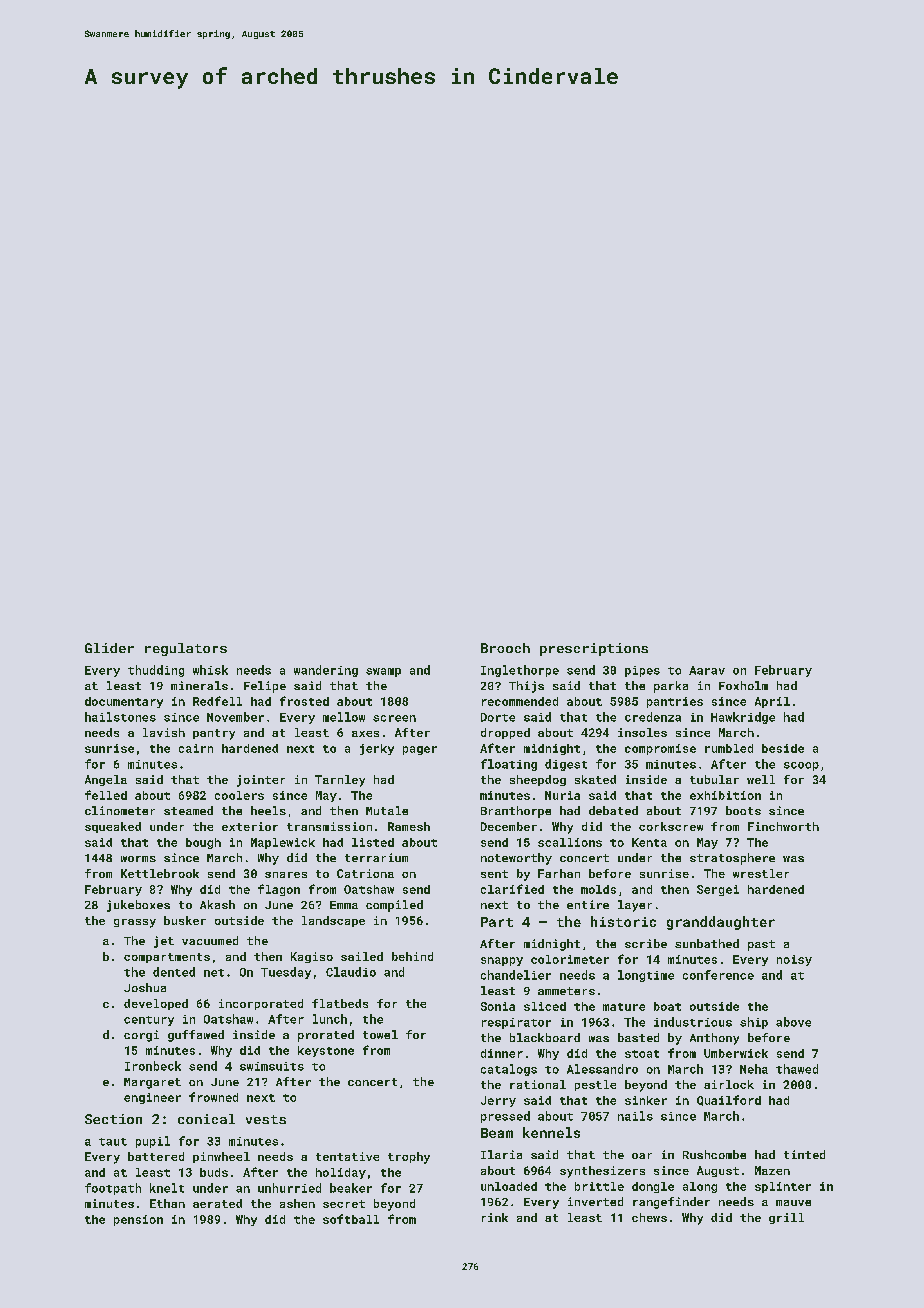 The height and width of the screenshot is (1308, 924). Describe the element at coordinates (286, 973) in the screenshot. I see `Tuesday` at that location.
